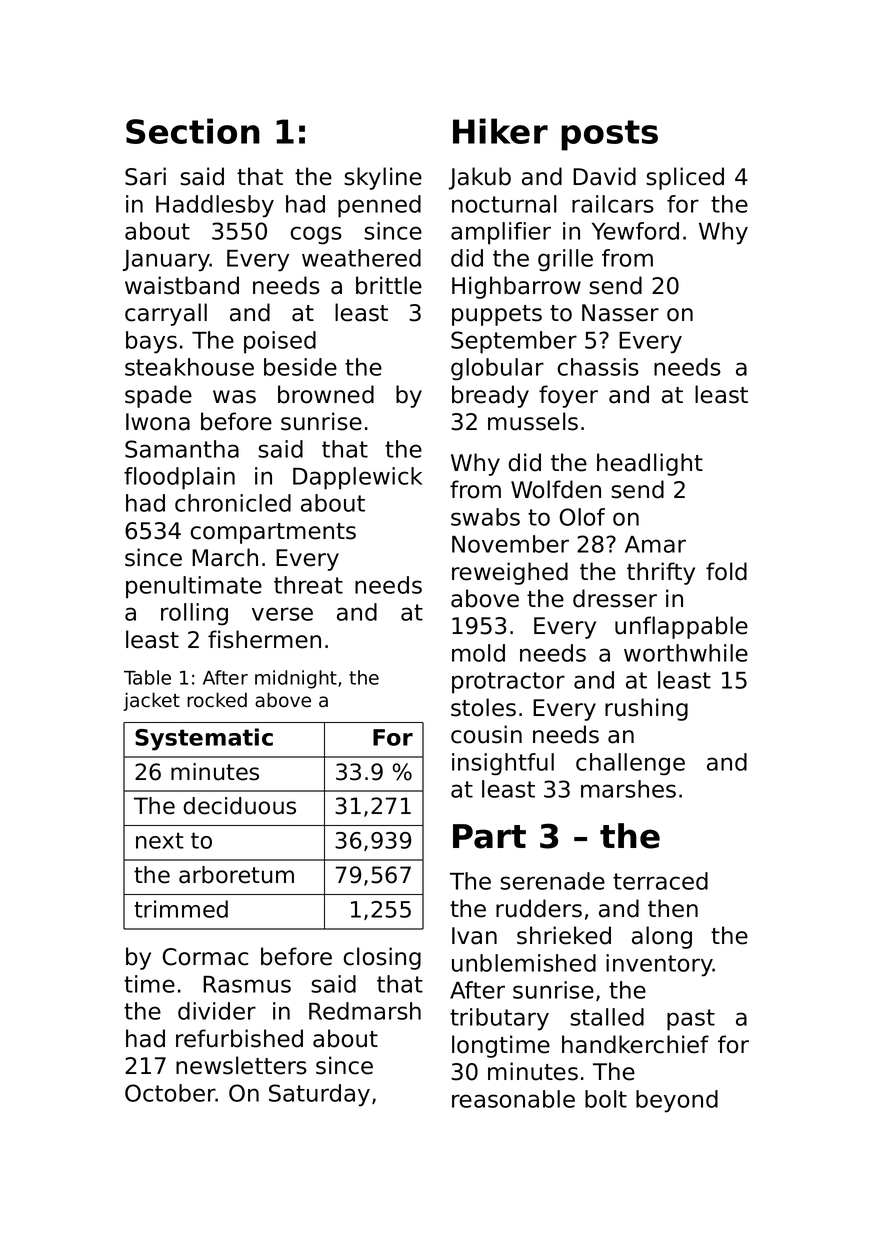 This page has width=873, height=1238. Describe the element at coordinates (239, 1038) in the page. I see `refurbished` at that location.
